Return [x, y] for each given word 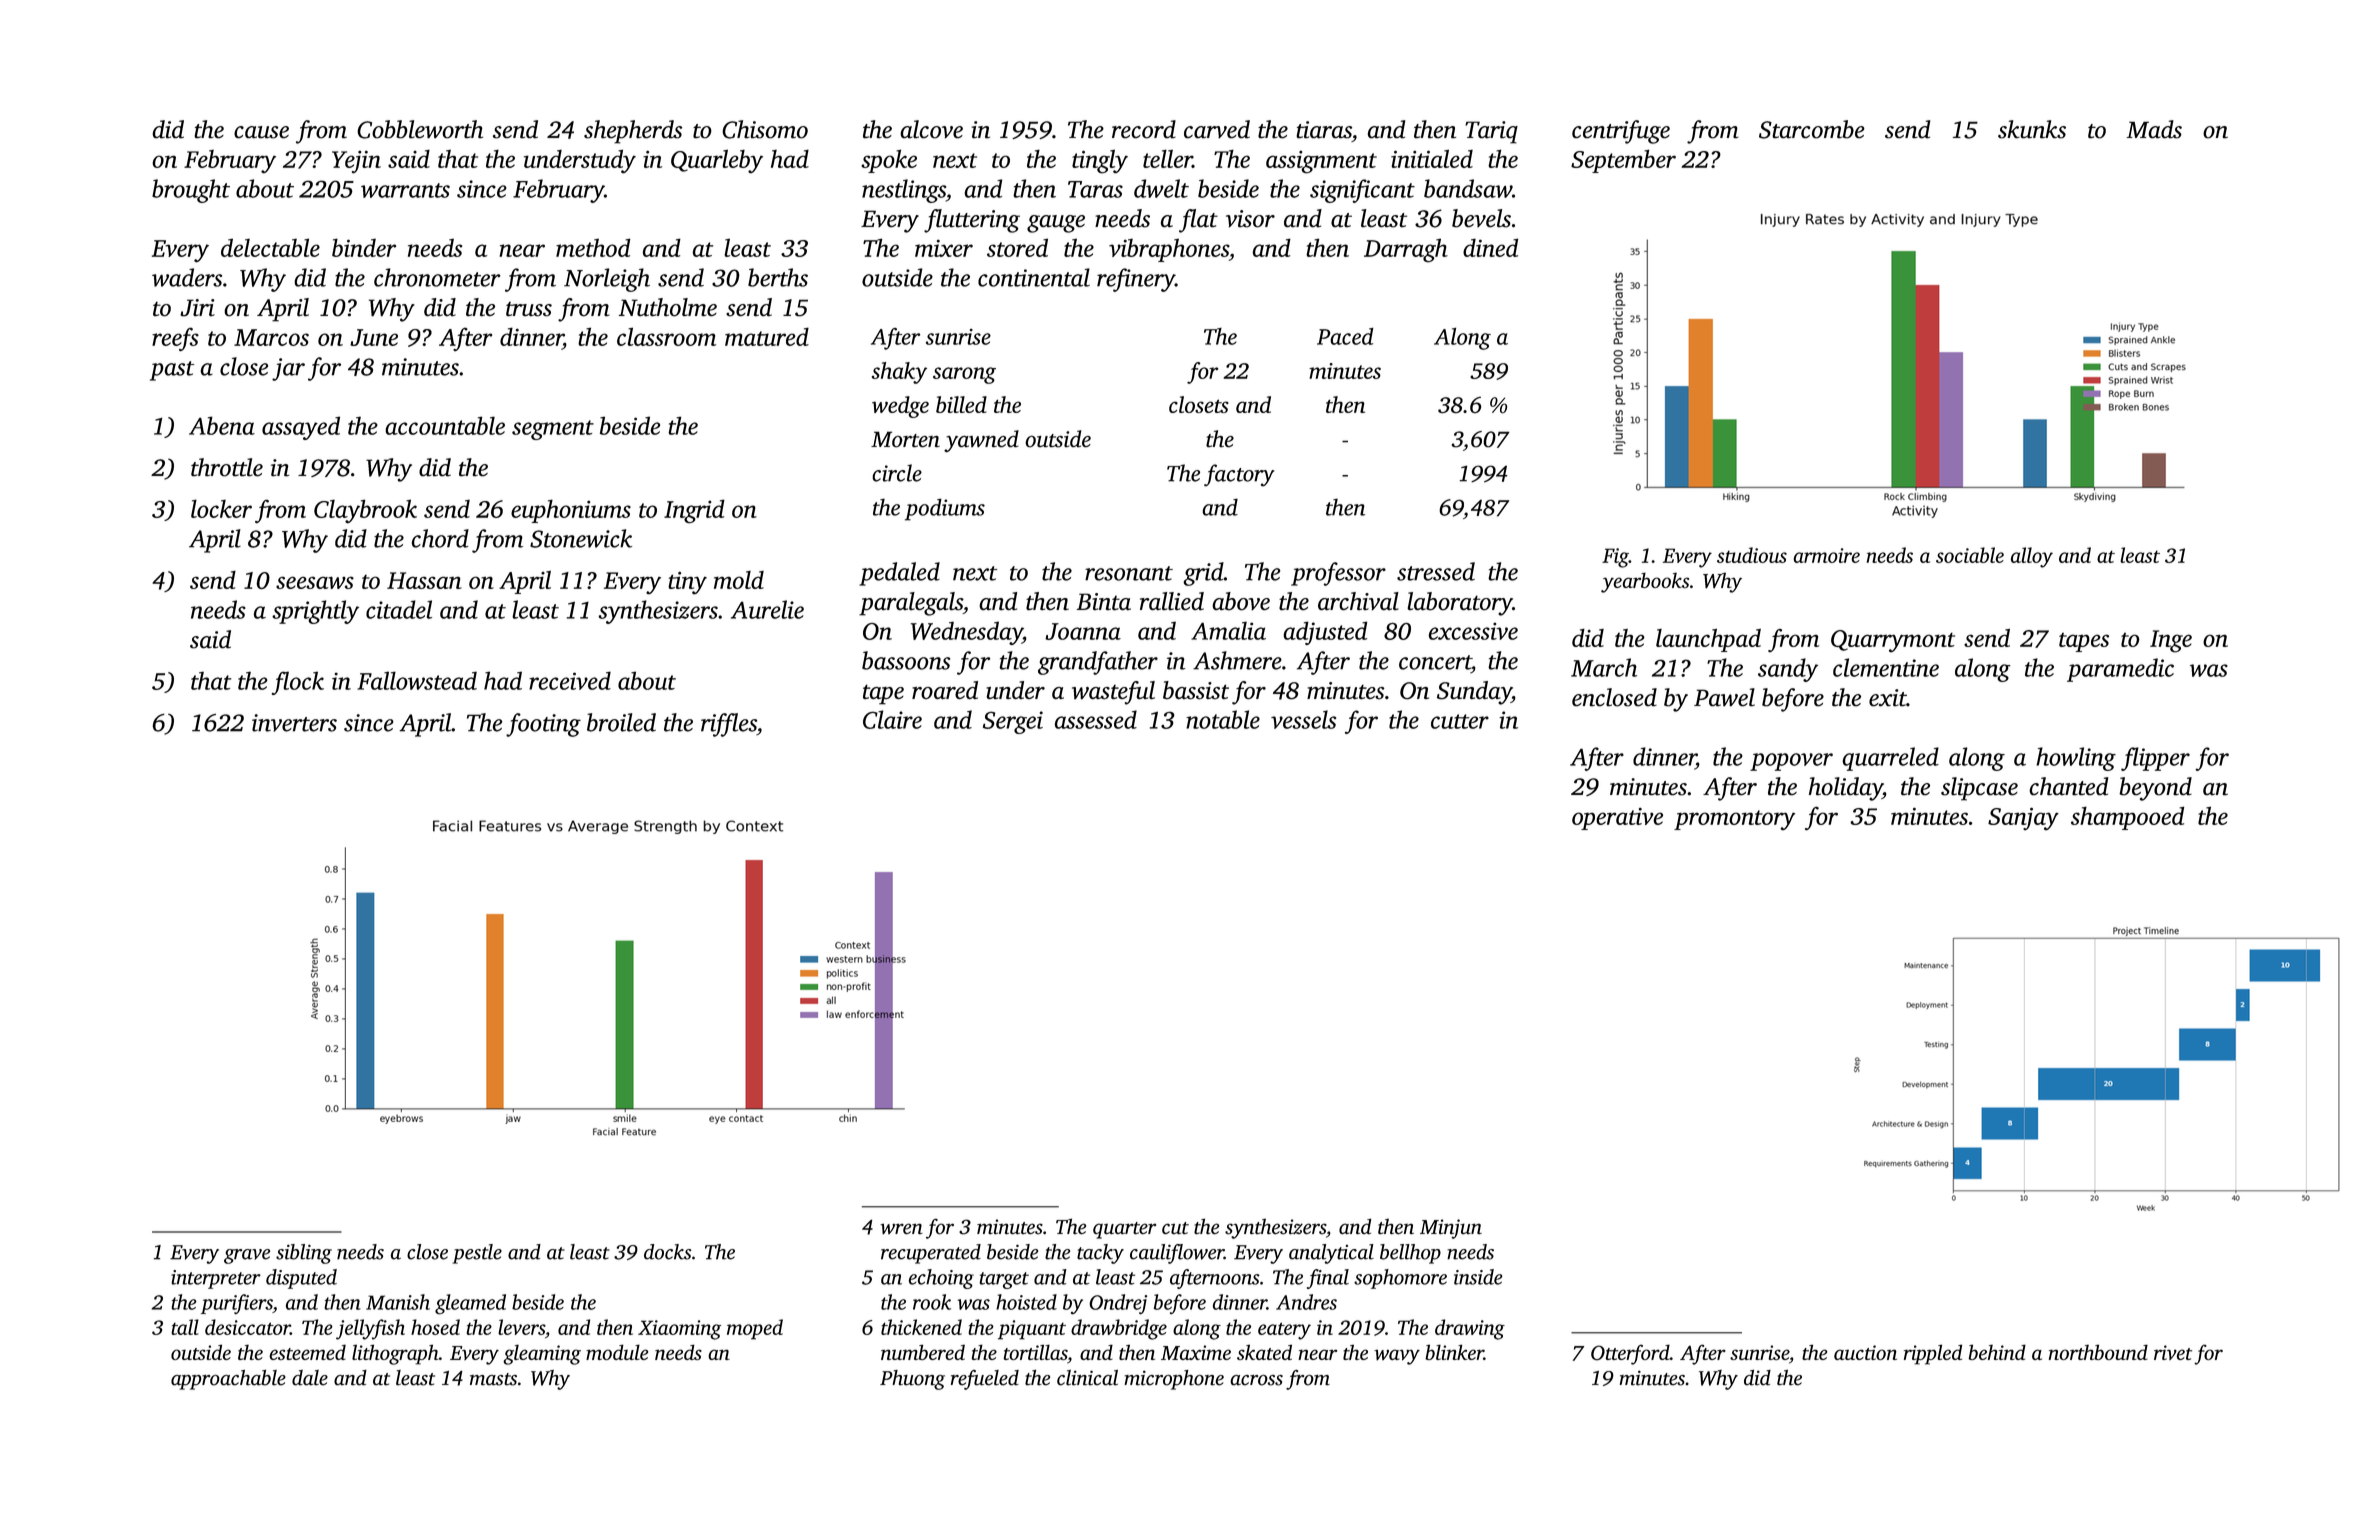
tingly [1100, 161]
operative [1617, 819]
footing [543, 725]
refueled [985, 1380]
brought [191, 191]
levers [521, 1327]
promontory [1734, 820]
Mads [2154, 129]
